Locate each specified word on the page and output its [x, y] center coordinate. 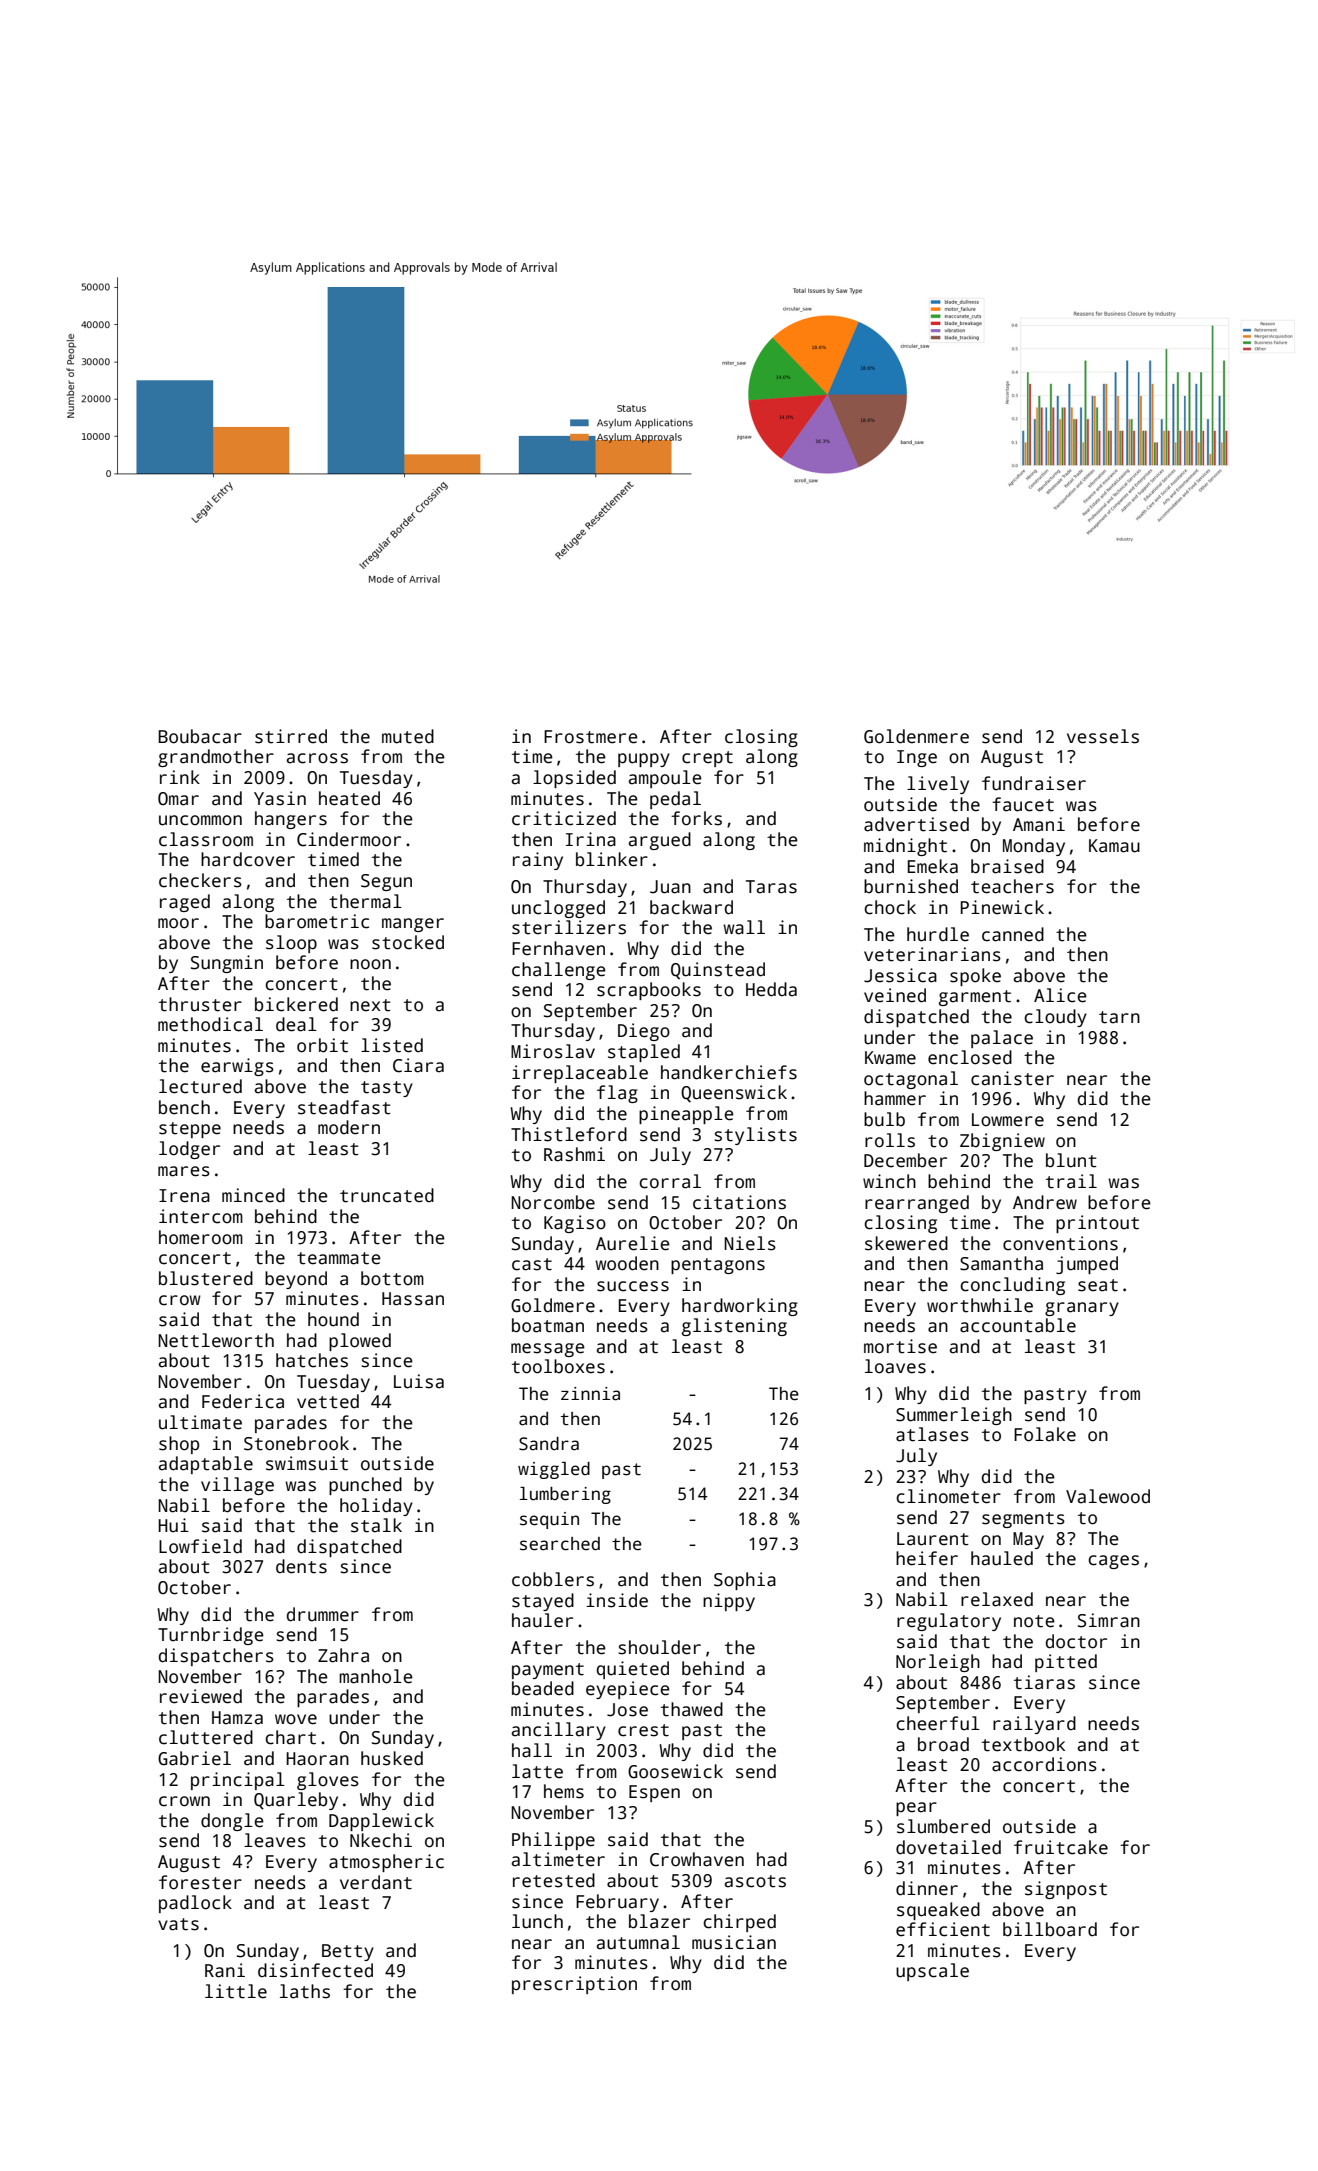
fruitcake [1061, 1847]
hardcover [248, 859]
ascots [755, 1881]
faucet [1023, 804]
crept [707, 759]
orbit [322, 1045]
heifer [927, 1558]
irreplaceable [580, 1074]
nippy [729, 1602]
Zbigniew [1002, 1142]
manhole [376, 1676]
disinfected [315, 1970]
